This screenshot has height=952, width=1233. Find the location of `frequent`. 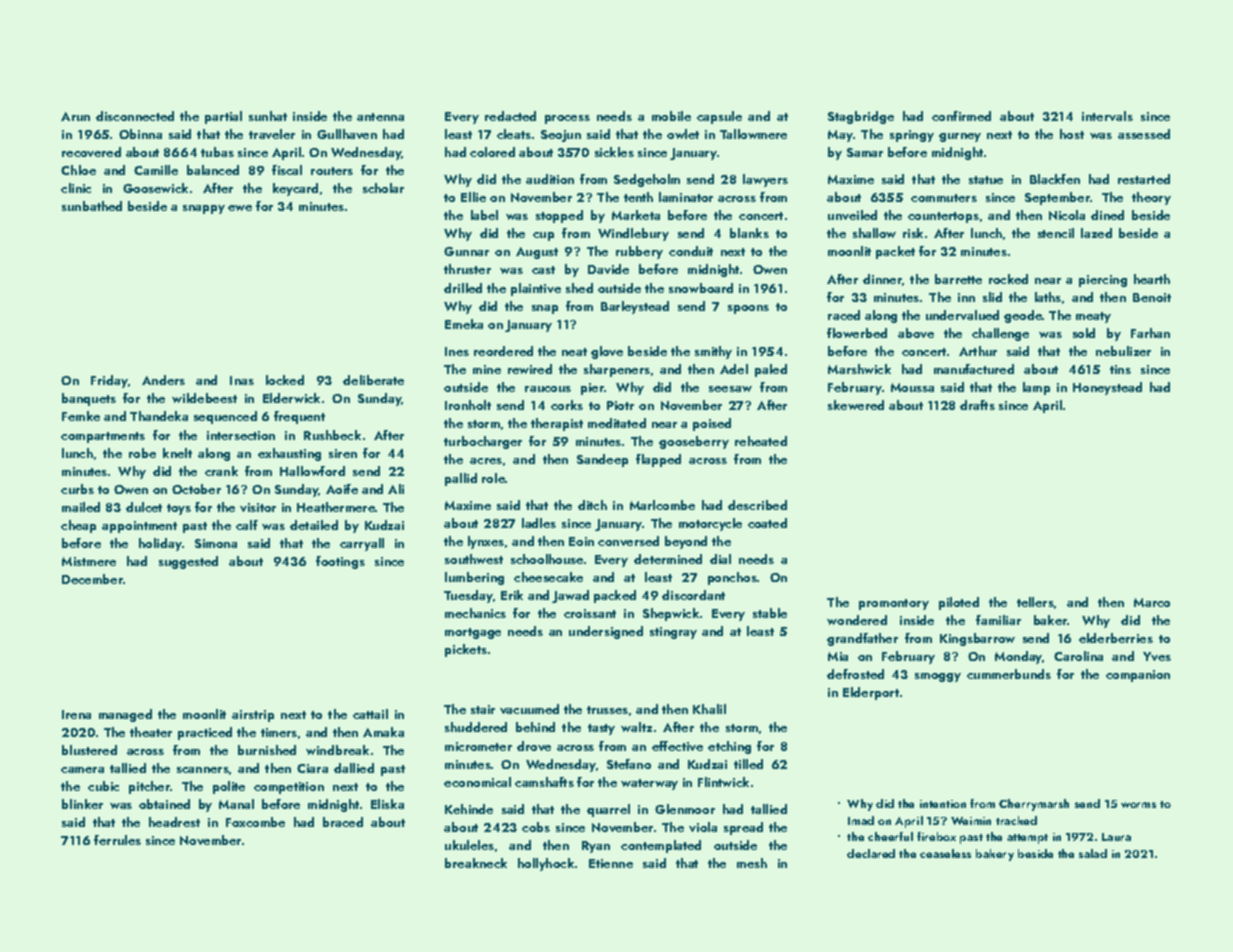

frequent is located at coordinates (299, 417).
